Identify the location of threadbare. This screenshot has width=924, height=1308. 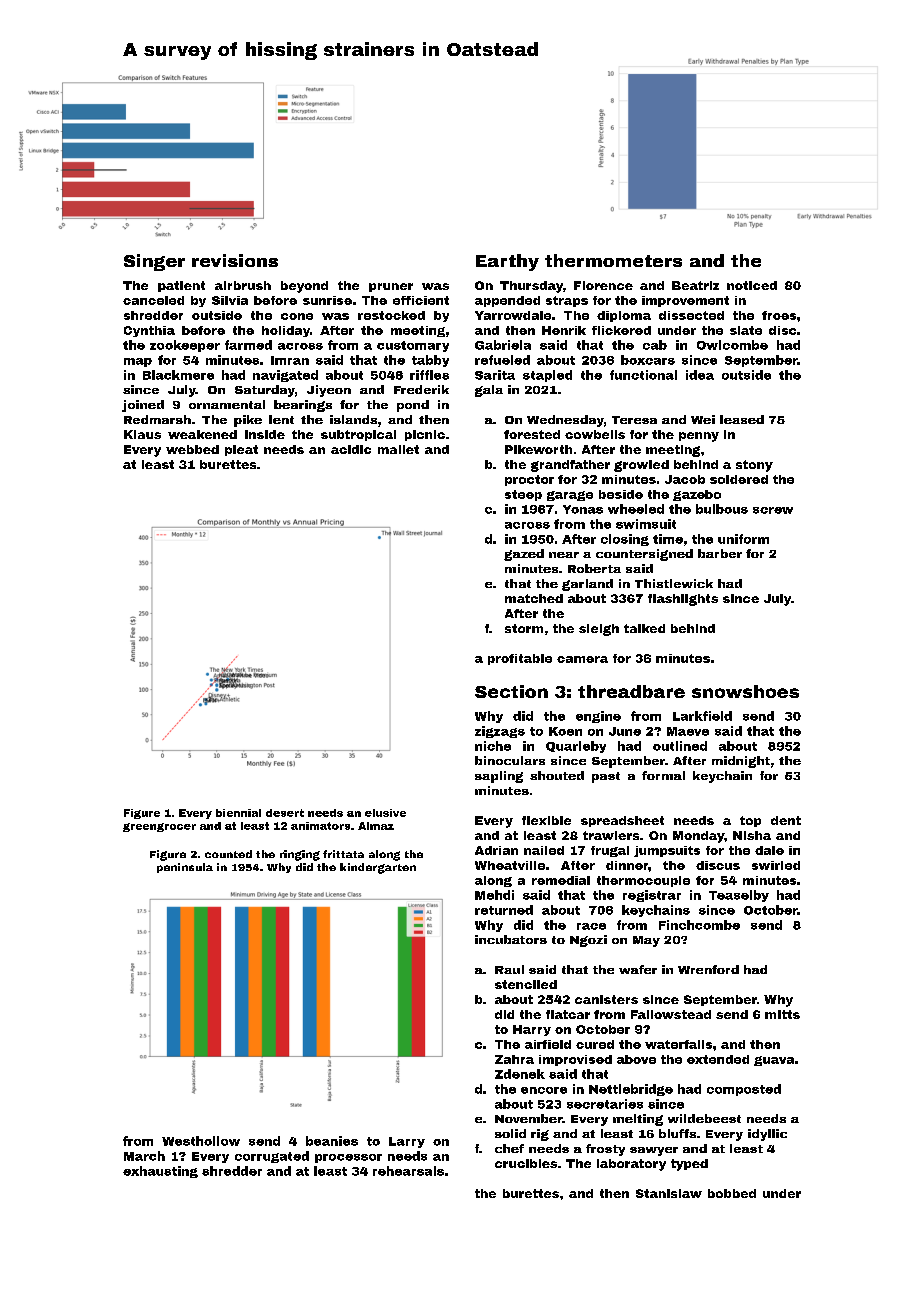
(631, 691).
